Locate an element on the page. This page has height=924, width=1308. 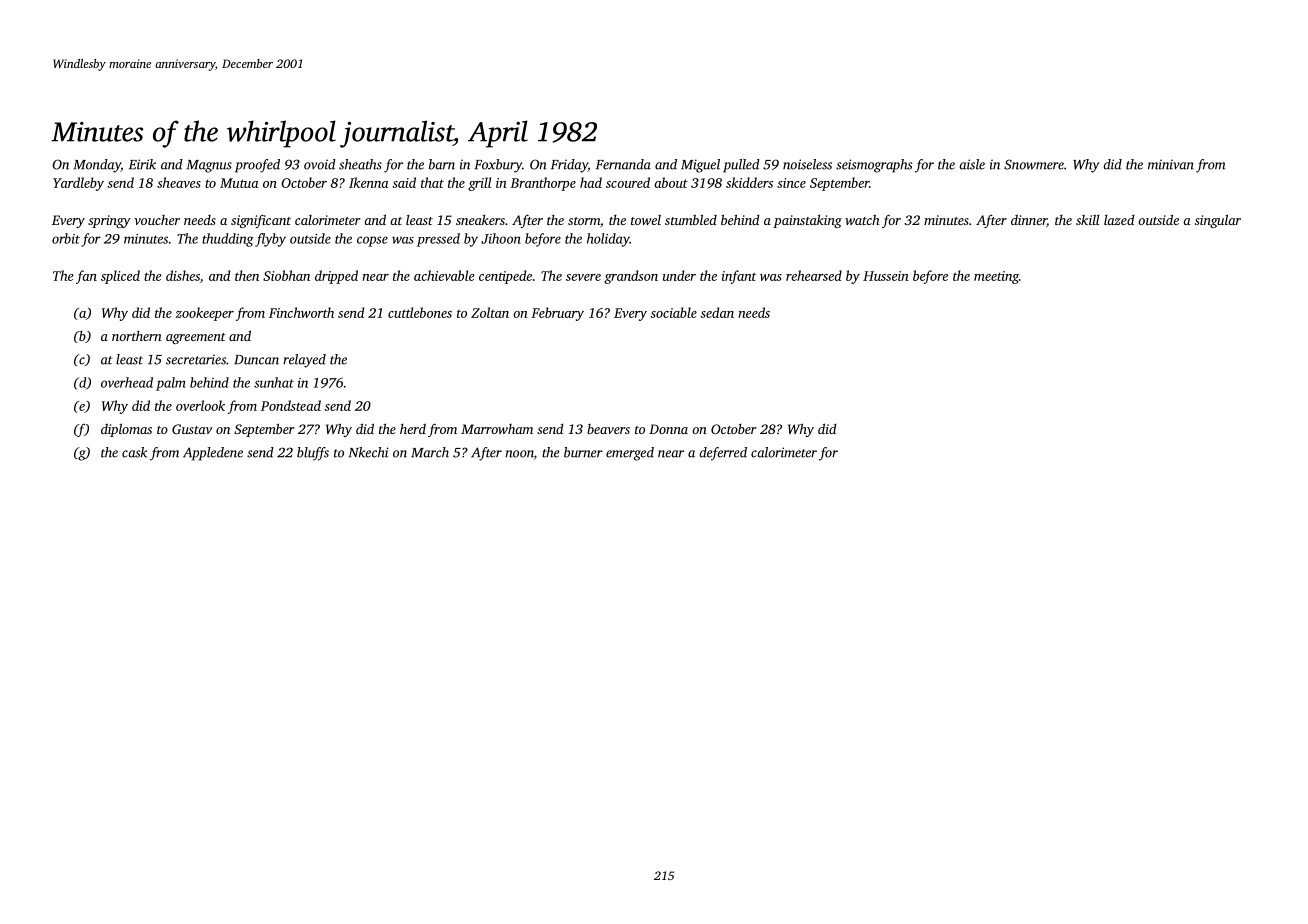
Yardleby is located at coordinates (78, 184).
